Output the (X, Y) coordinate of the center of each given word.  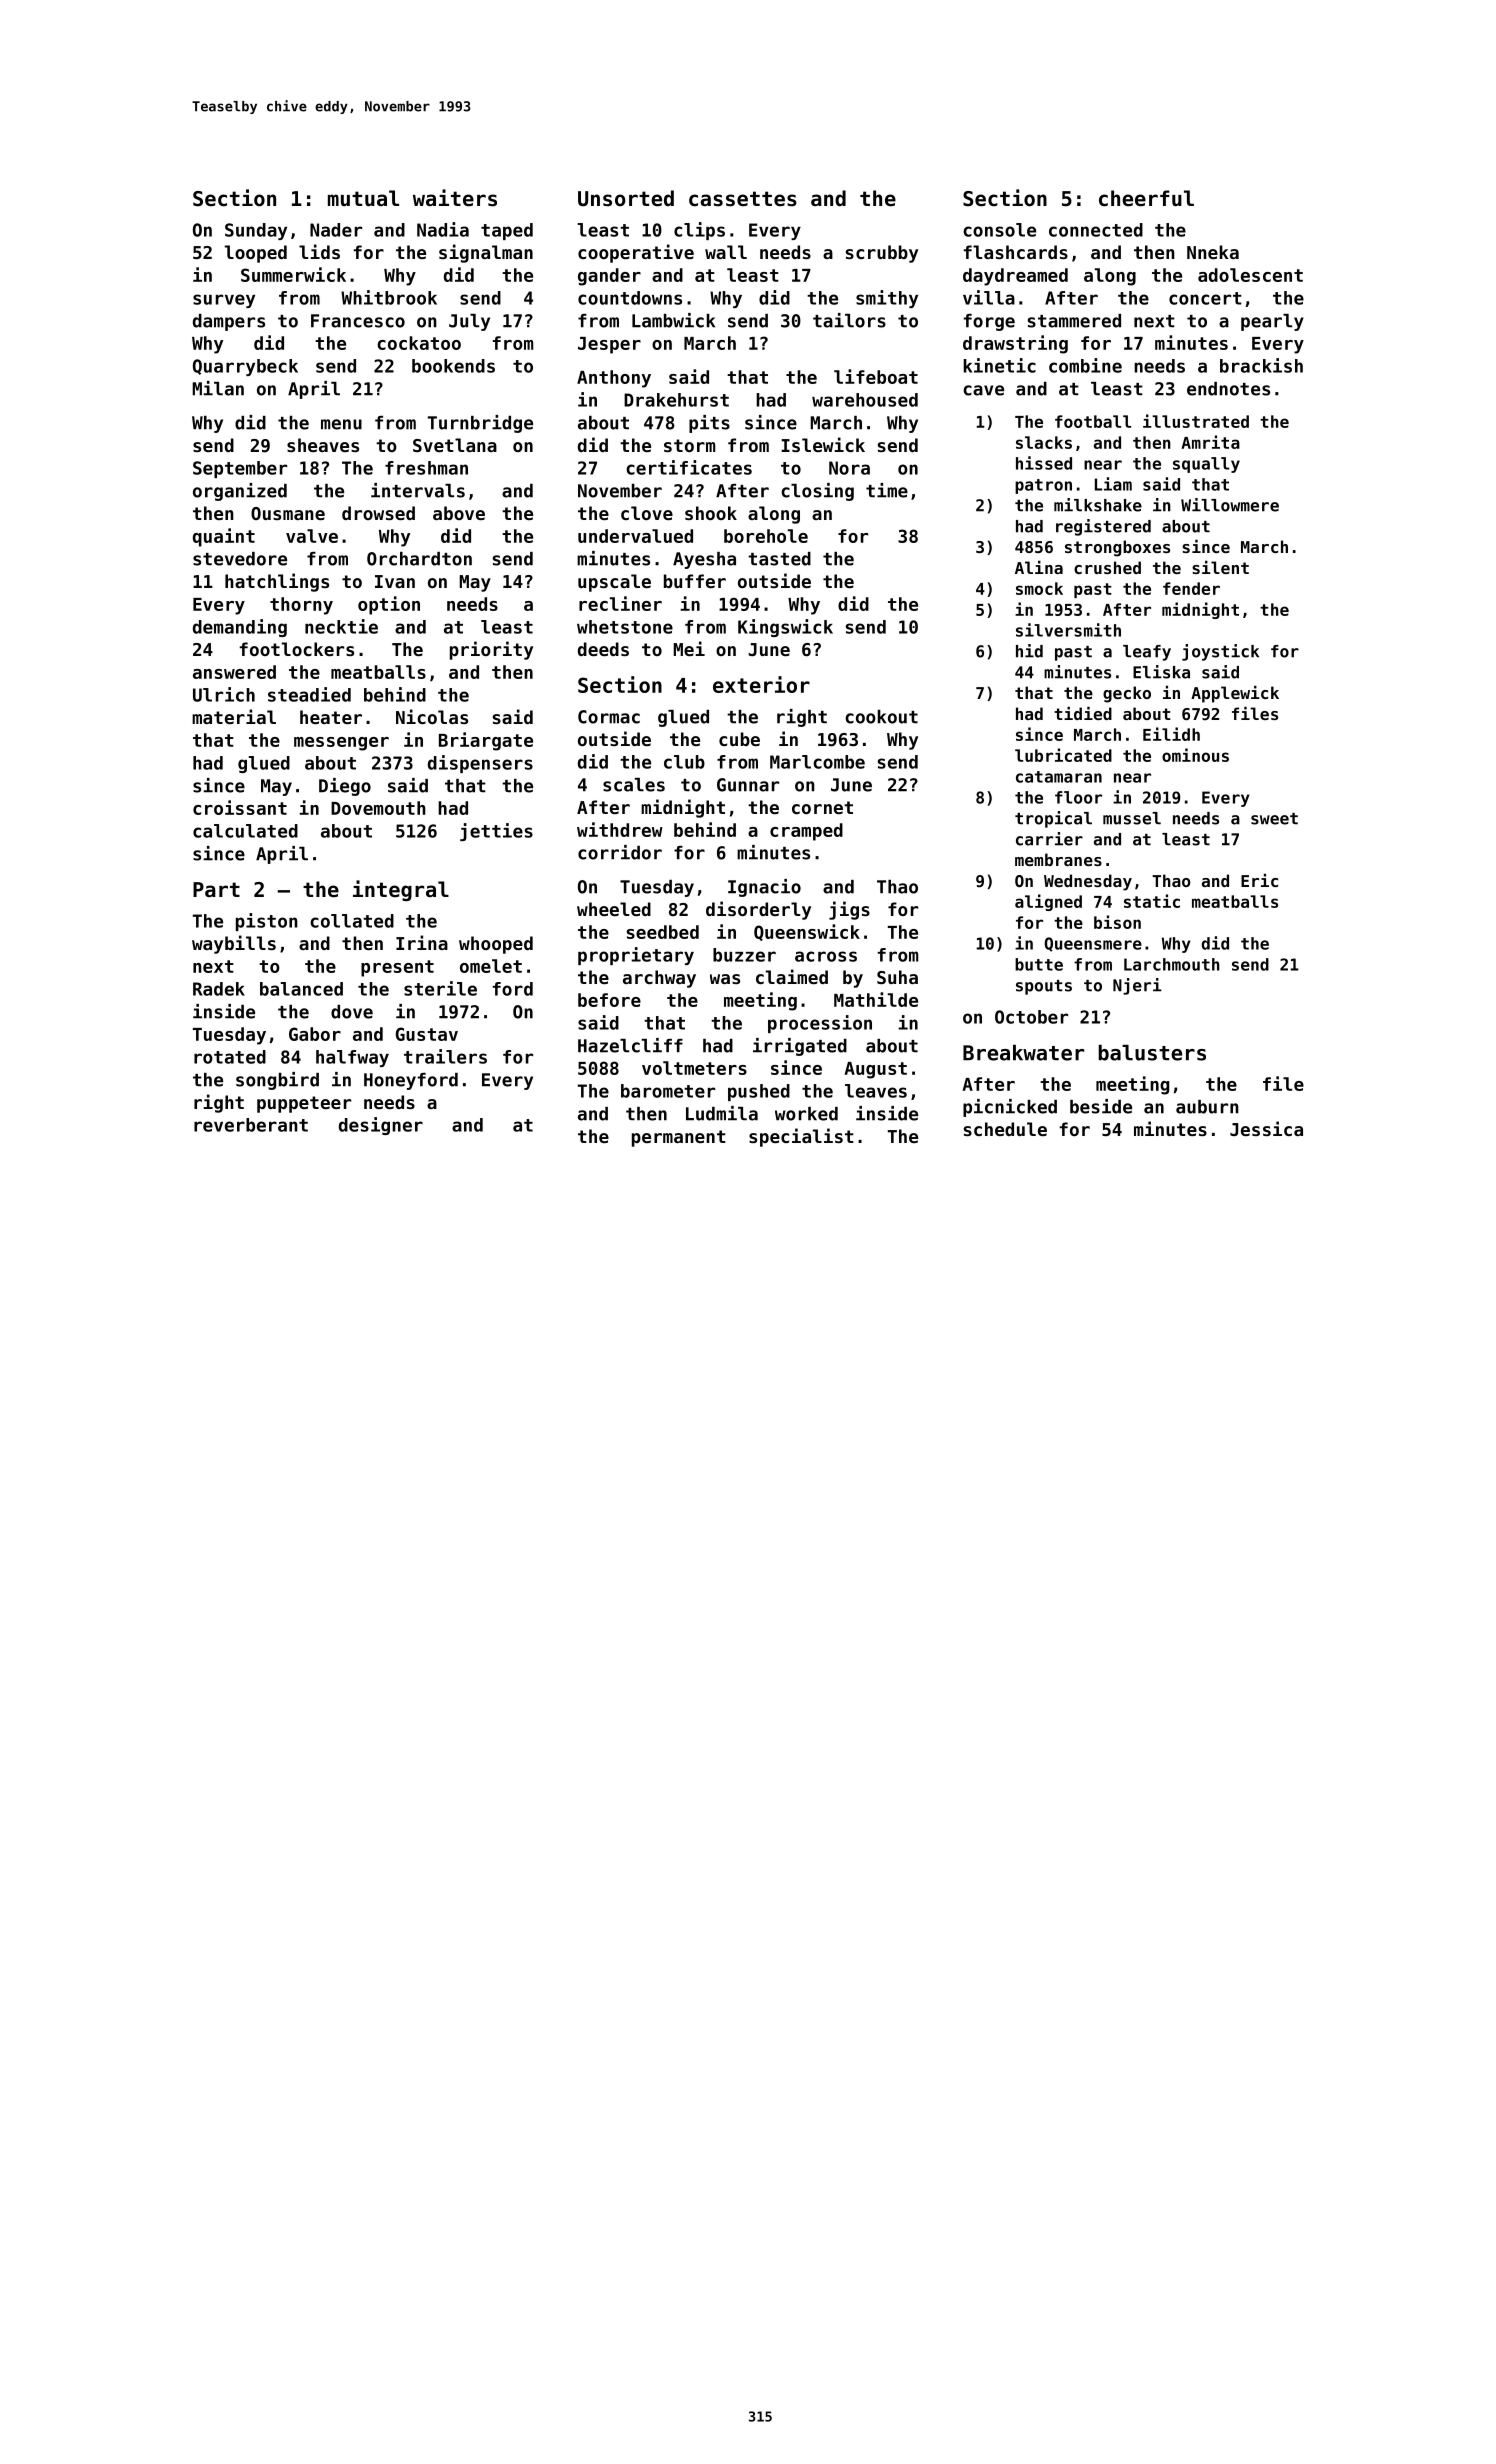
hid (1029, 651)
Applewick (1235, 694)
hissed (1044, 463)
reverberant (251, 1125)
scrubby (882, 254)
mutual (363, 198)
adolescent (1250, 275)
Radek (219, 989)
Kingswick (785, 628)
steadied (309, 694)
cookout (881, 717)
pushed (759, 1092)
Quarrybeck (245, 367)
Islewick (823, 444)
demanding (240, 628)
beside (1101, 1106)
